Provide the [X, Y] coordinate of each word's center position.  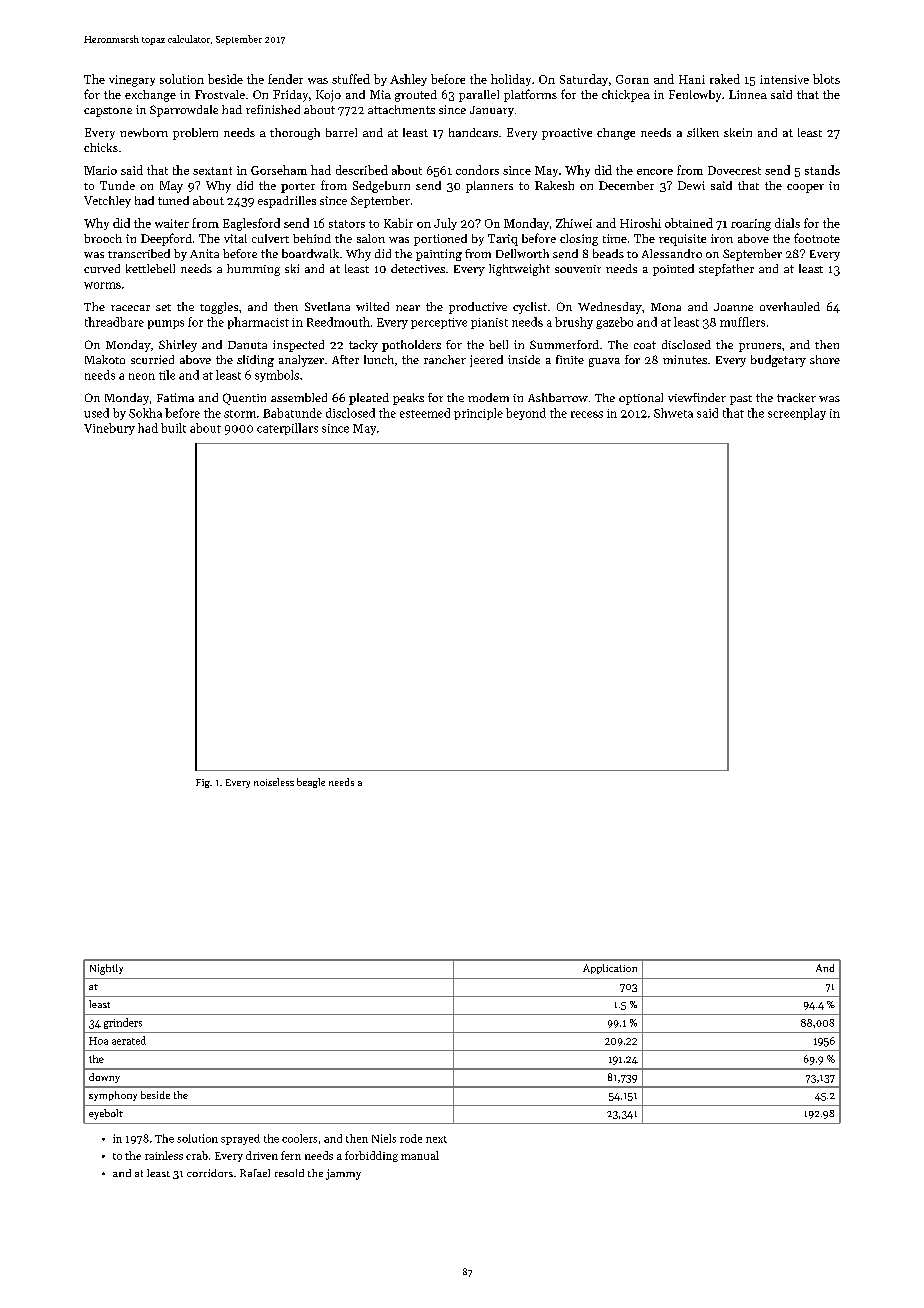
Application [610, 969]
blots [826, 79]
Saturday [584, 80]
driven [262, 1155]
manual [420, 1155]
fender [285, 79]
